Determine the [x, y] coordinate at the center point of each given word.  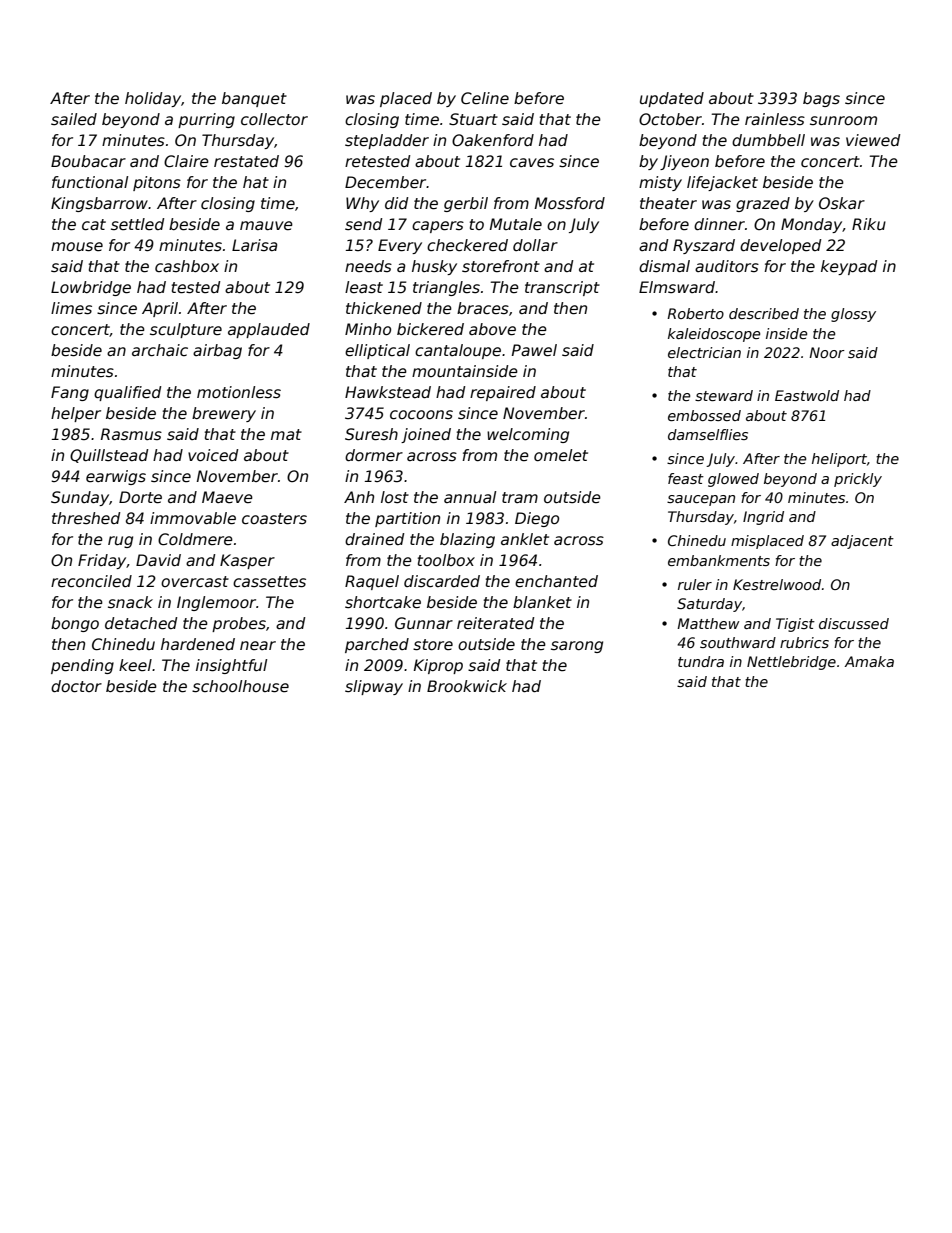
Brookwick [467, 686]
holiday [153, 99]
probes [239, 624]
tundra [701, 661]
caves [532, 163]
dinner [719, 224]
